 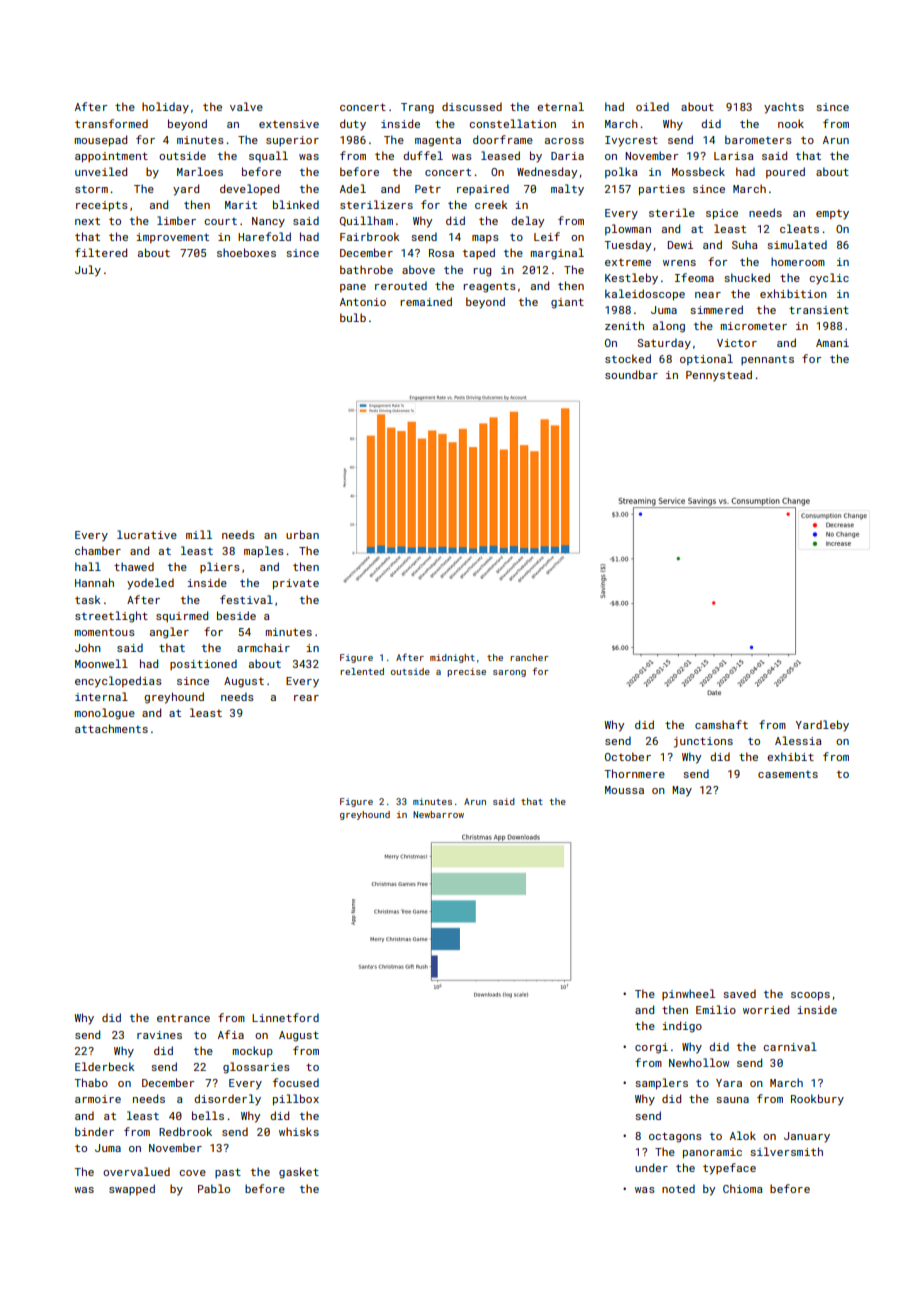 I want to click on positioned, so click(x=203, y=664).
